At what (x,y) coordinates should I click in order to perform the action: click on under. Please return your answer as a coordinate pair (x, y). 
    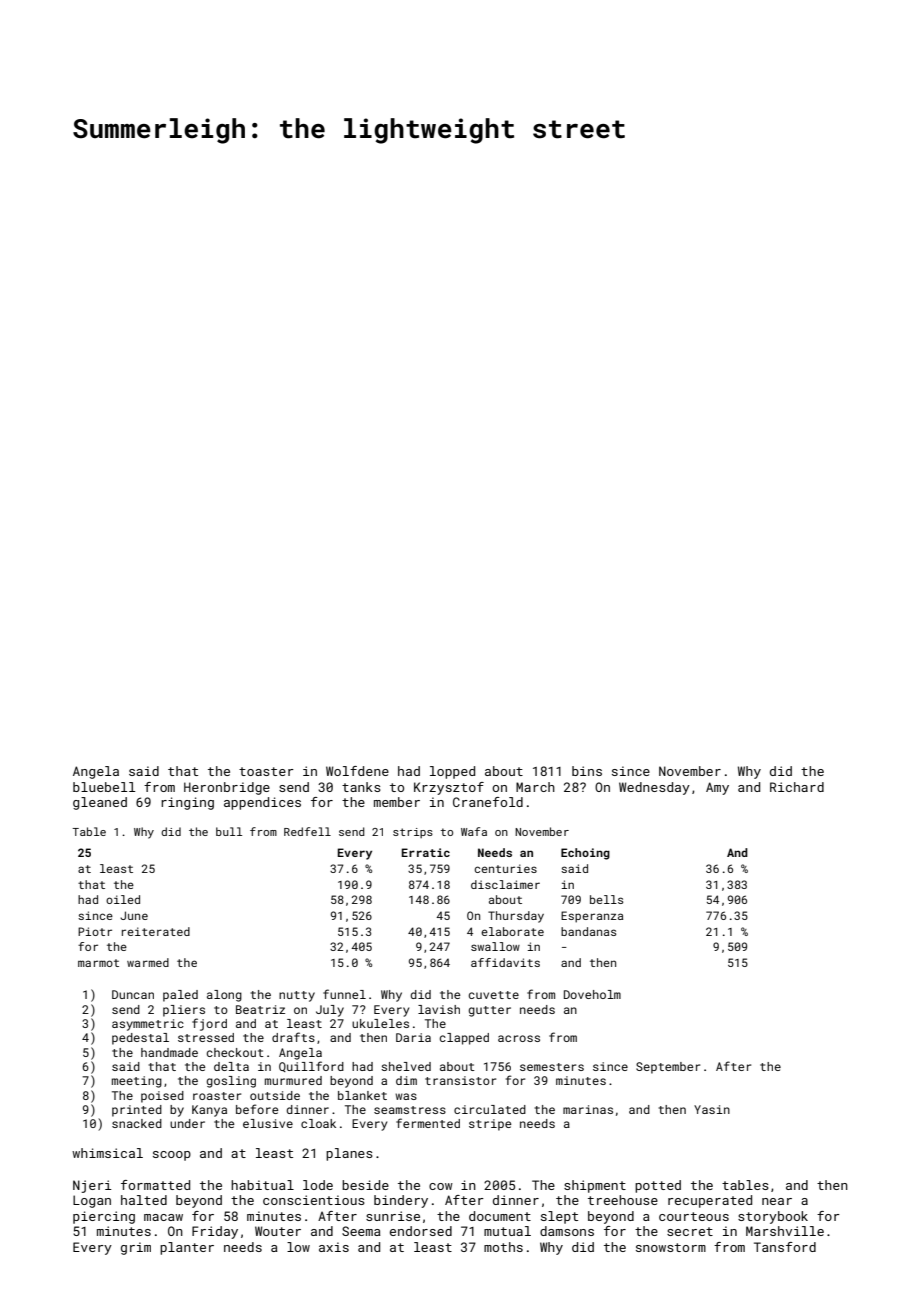
    Looking at the image, I should click on (187, 1123).
